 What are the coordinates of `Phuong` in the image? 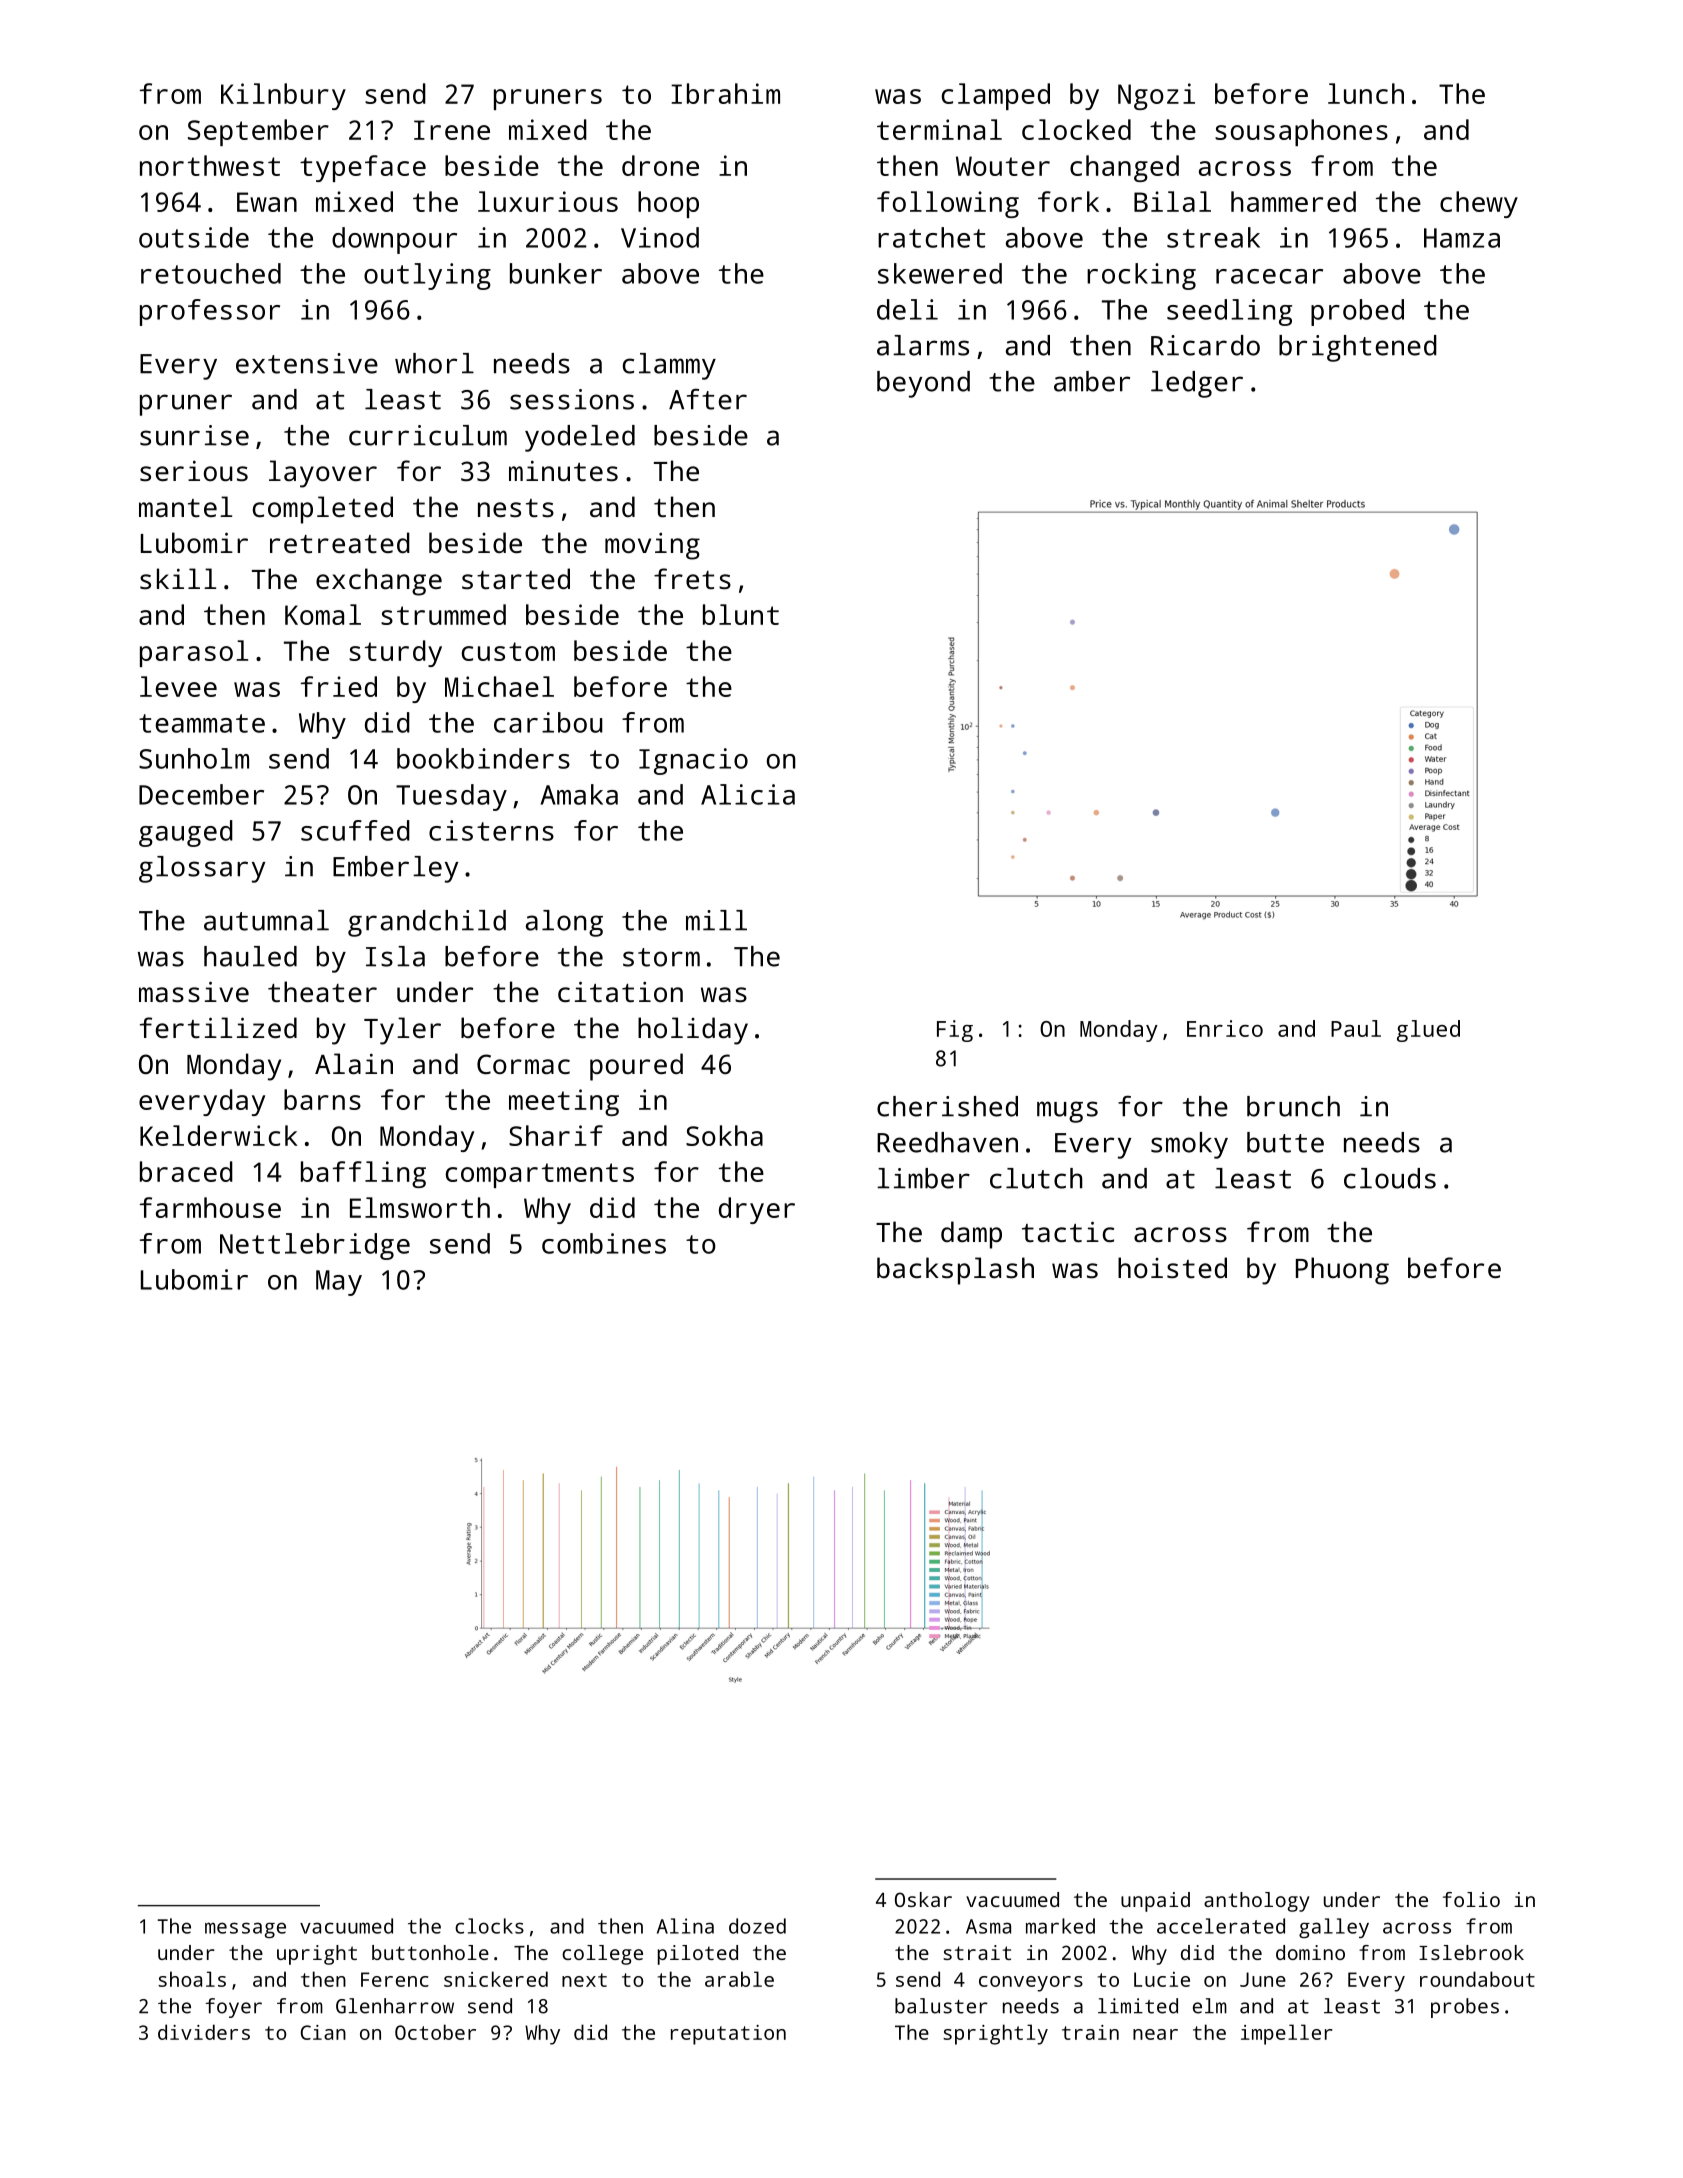 It's located at (1342, 1271).
